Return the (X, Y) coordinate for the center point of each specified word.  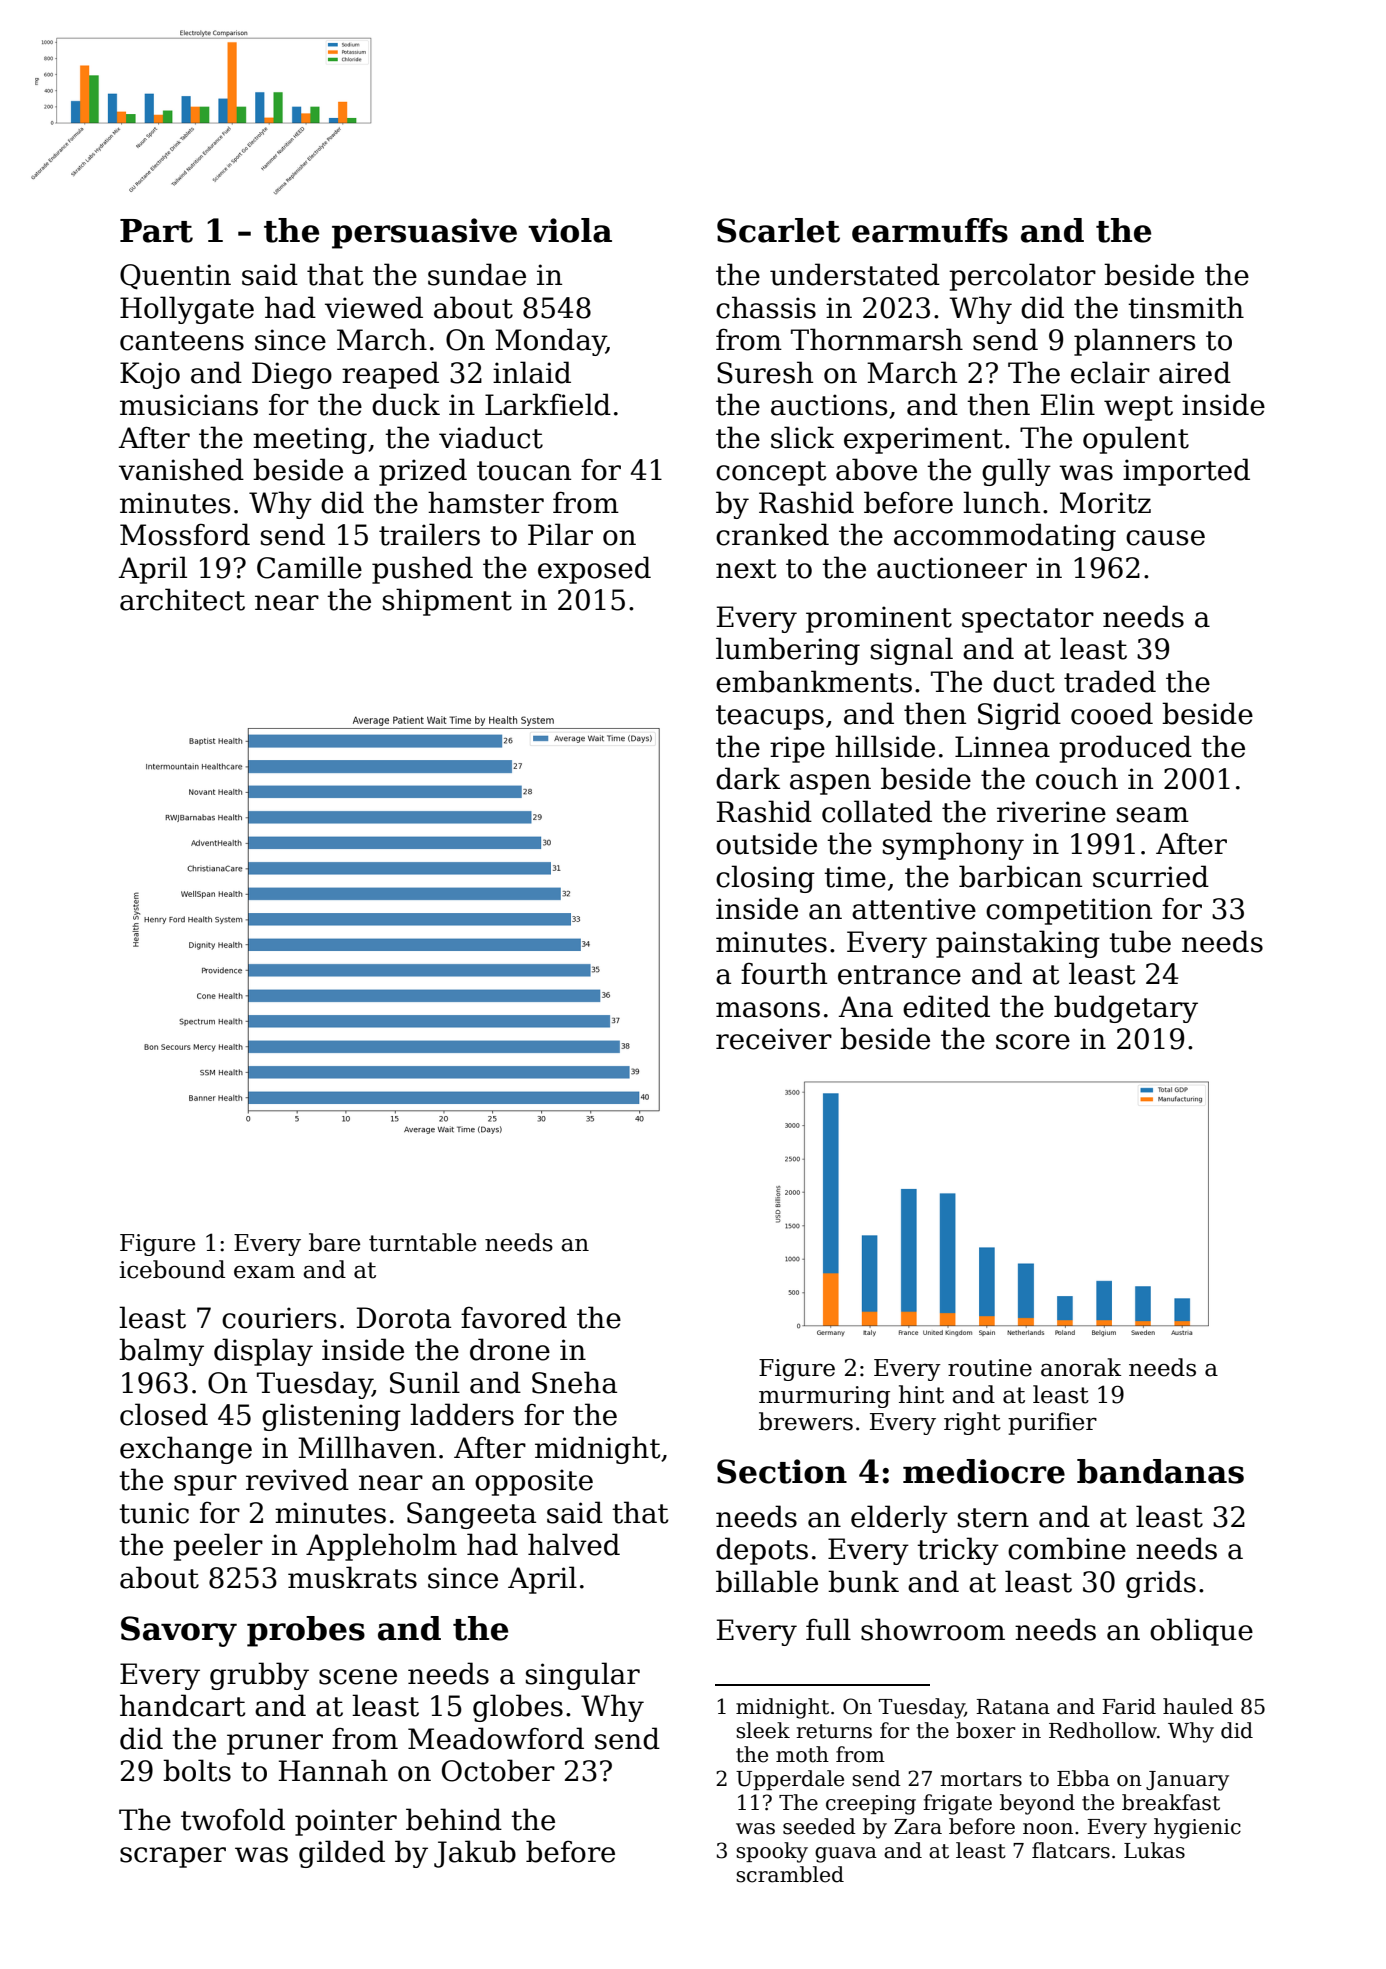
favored (514, 1317)
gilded (342, 1854)
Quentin (175, 277)
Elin (1068, 404)
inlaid (532, 372)
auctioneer (952, 568)
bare (334, 1242)
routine (990, 1368)
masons (768, 1010)
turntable (422, 1242)
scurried (1151, 876)
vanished (181, 469)
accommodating (1005, 537)
